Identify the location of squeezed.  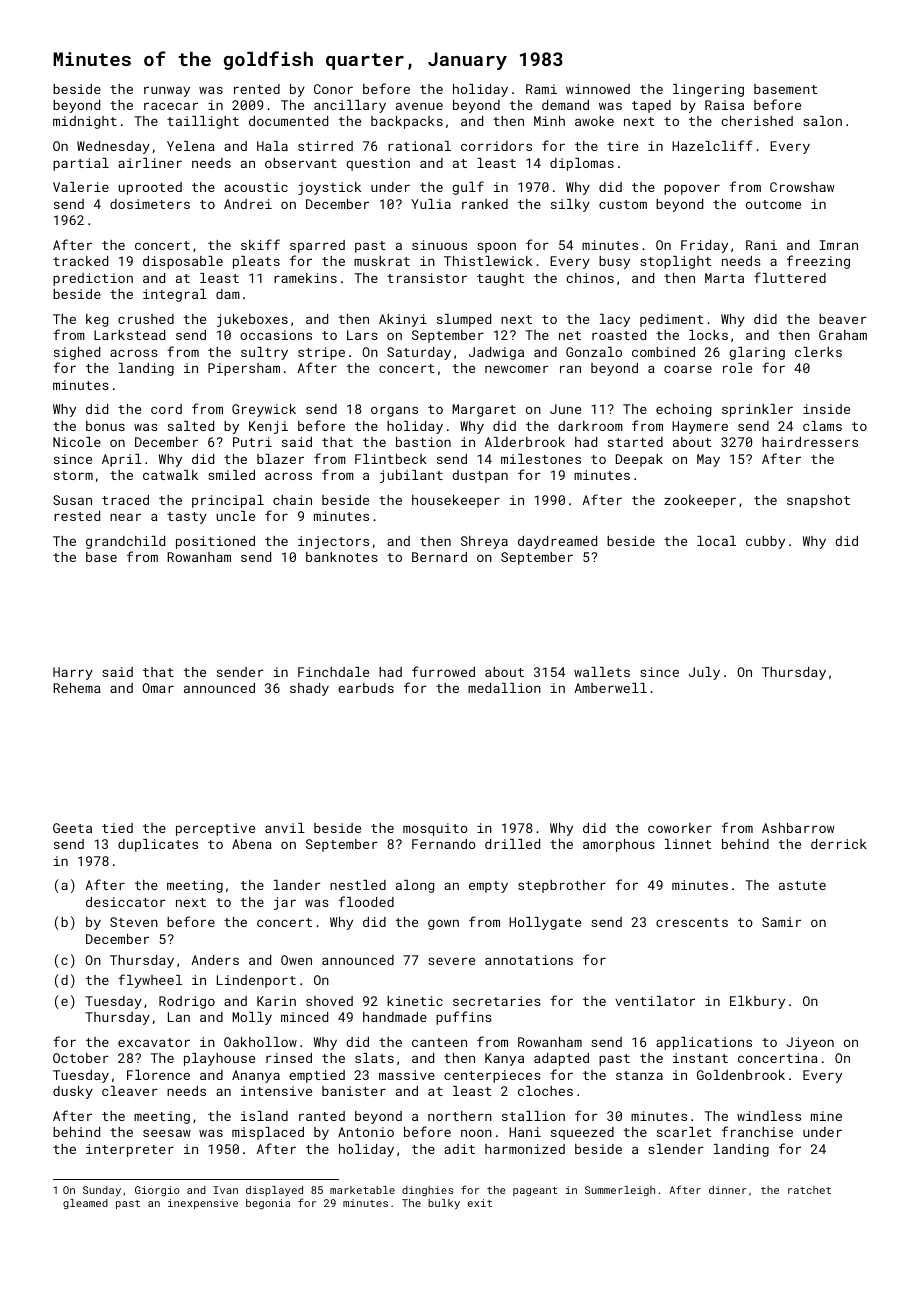
(582, 1133).
